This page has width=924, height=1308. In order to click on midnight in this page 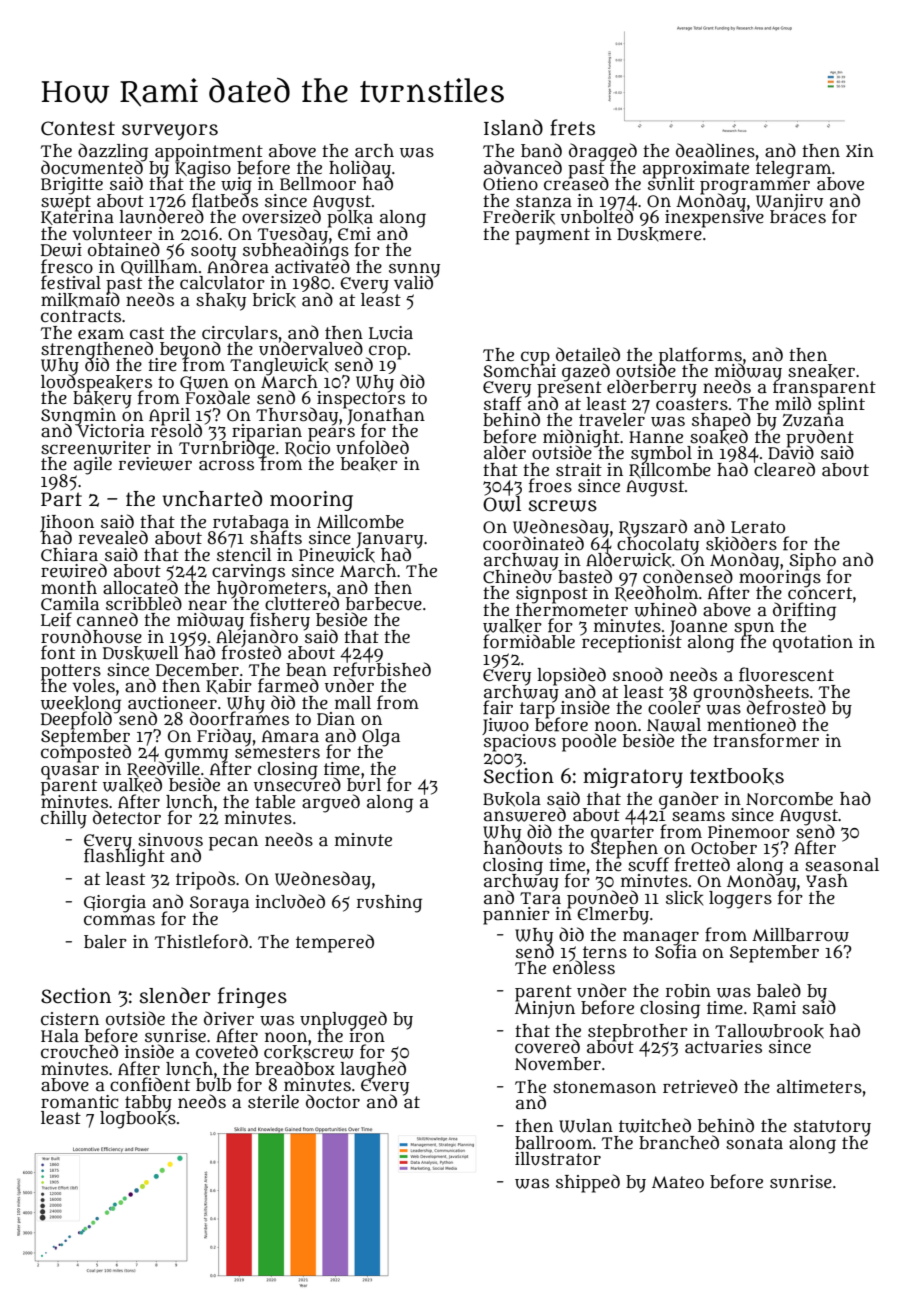, I will do `click(581, 437)`.
